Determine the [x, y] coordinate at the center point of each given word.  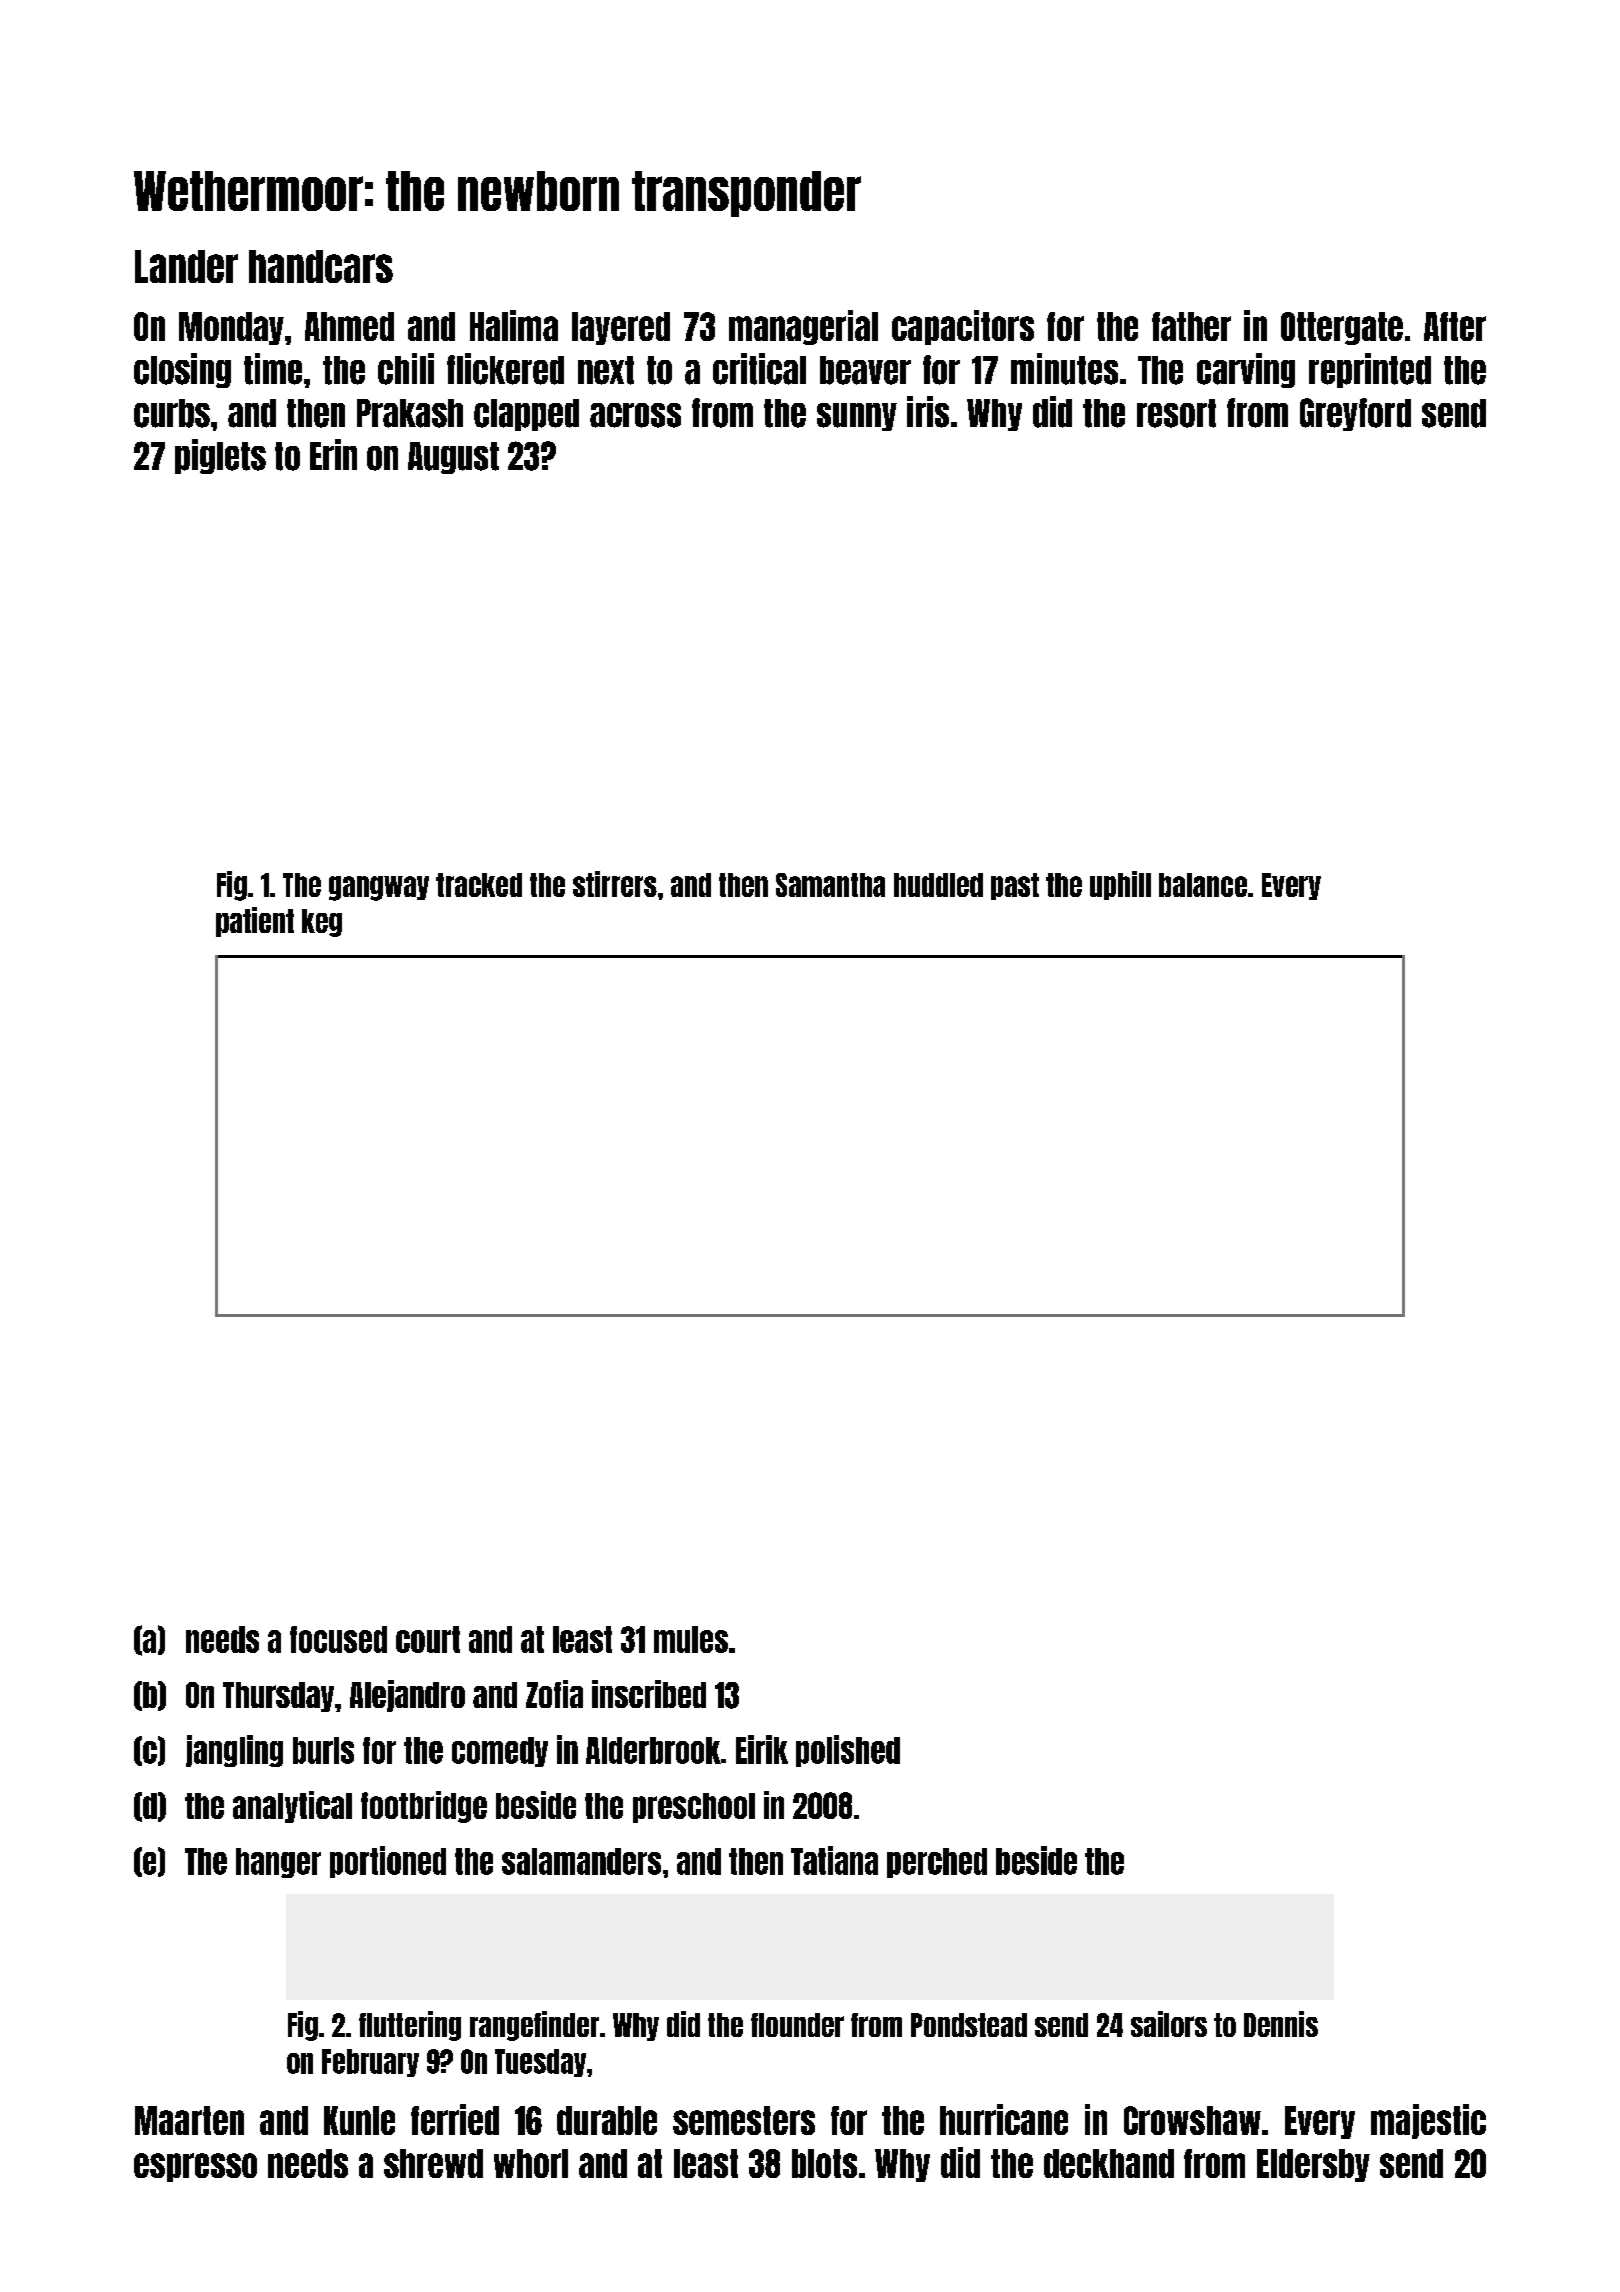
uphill [1120, 885]
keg [322, 923]
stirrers [615, 884]
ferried [455, 2119]
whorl [531, 2163]
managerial [803, 327]
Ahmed [349, 326]
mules [691, 1639]
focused [338, 1639]
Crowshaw [1192, 2120]
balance [1203, 885]
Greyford [1355, 414]
